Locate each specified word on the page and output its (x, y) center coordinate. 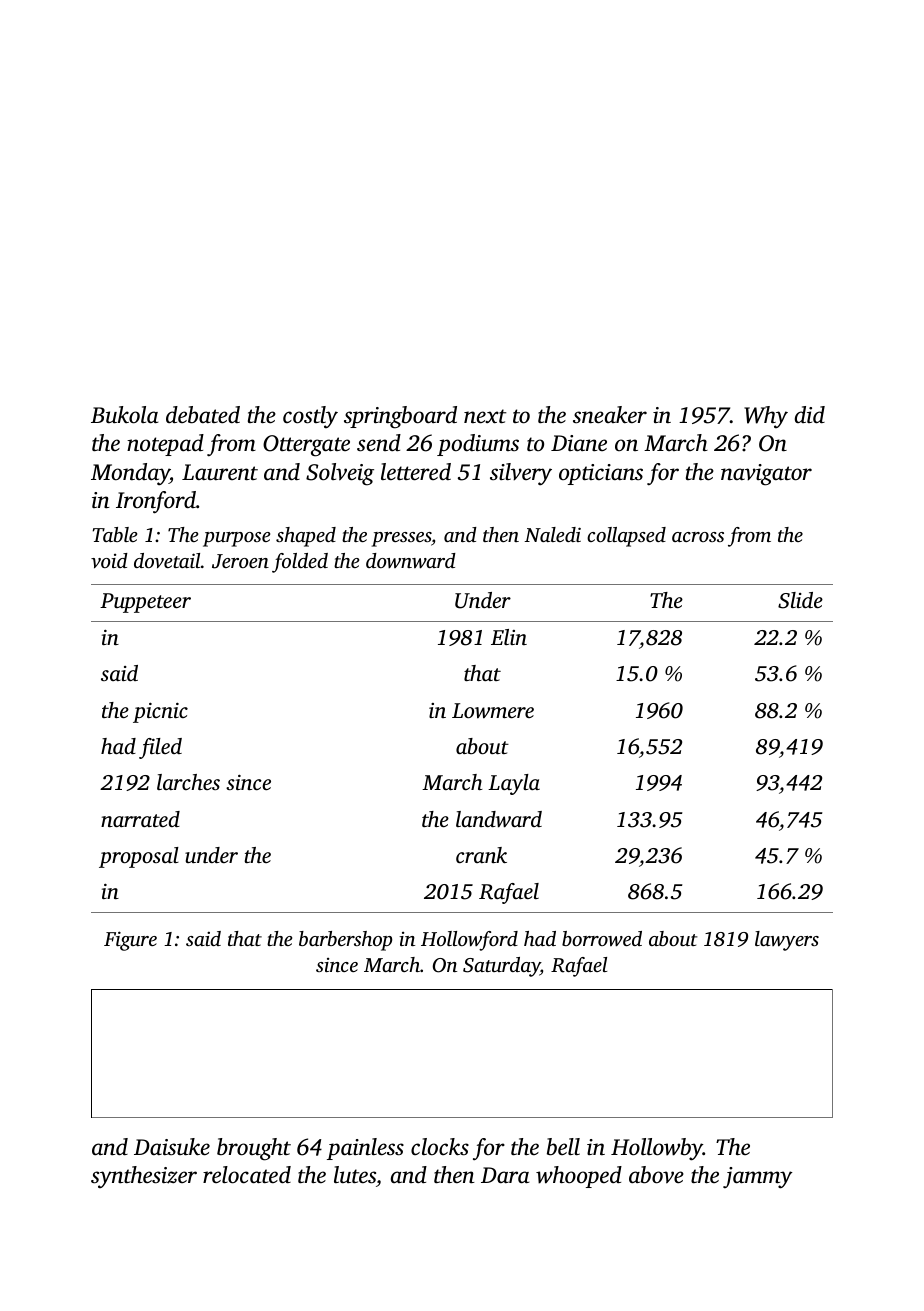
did (810, 414)
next (485, 416)
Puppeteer (145, 603)
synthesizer (144, 1177)
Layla (514, 784)
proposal (139, 857)
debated (203, 415)
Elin (509, 637)
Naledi (552, 534)
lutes (355, 1175)
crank (481, 855)
